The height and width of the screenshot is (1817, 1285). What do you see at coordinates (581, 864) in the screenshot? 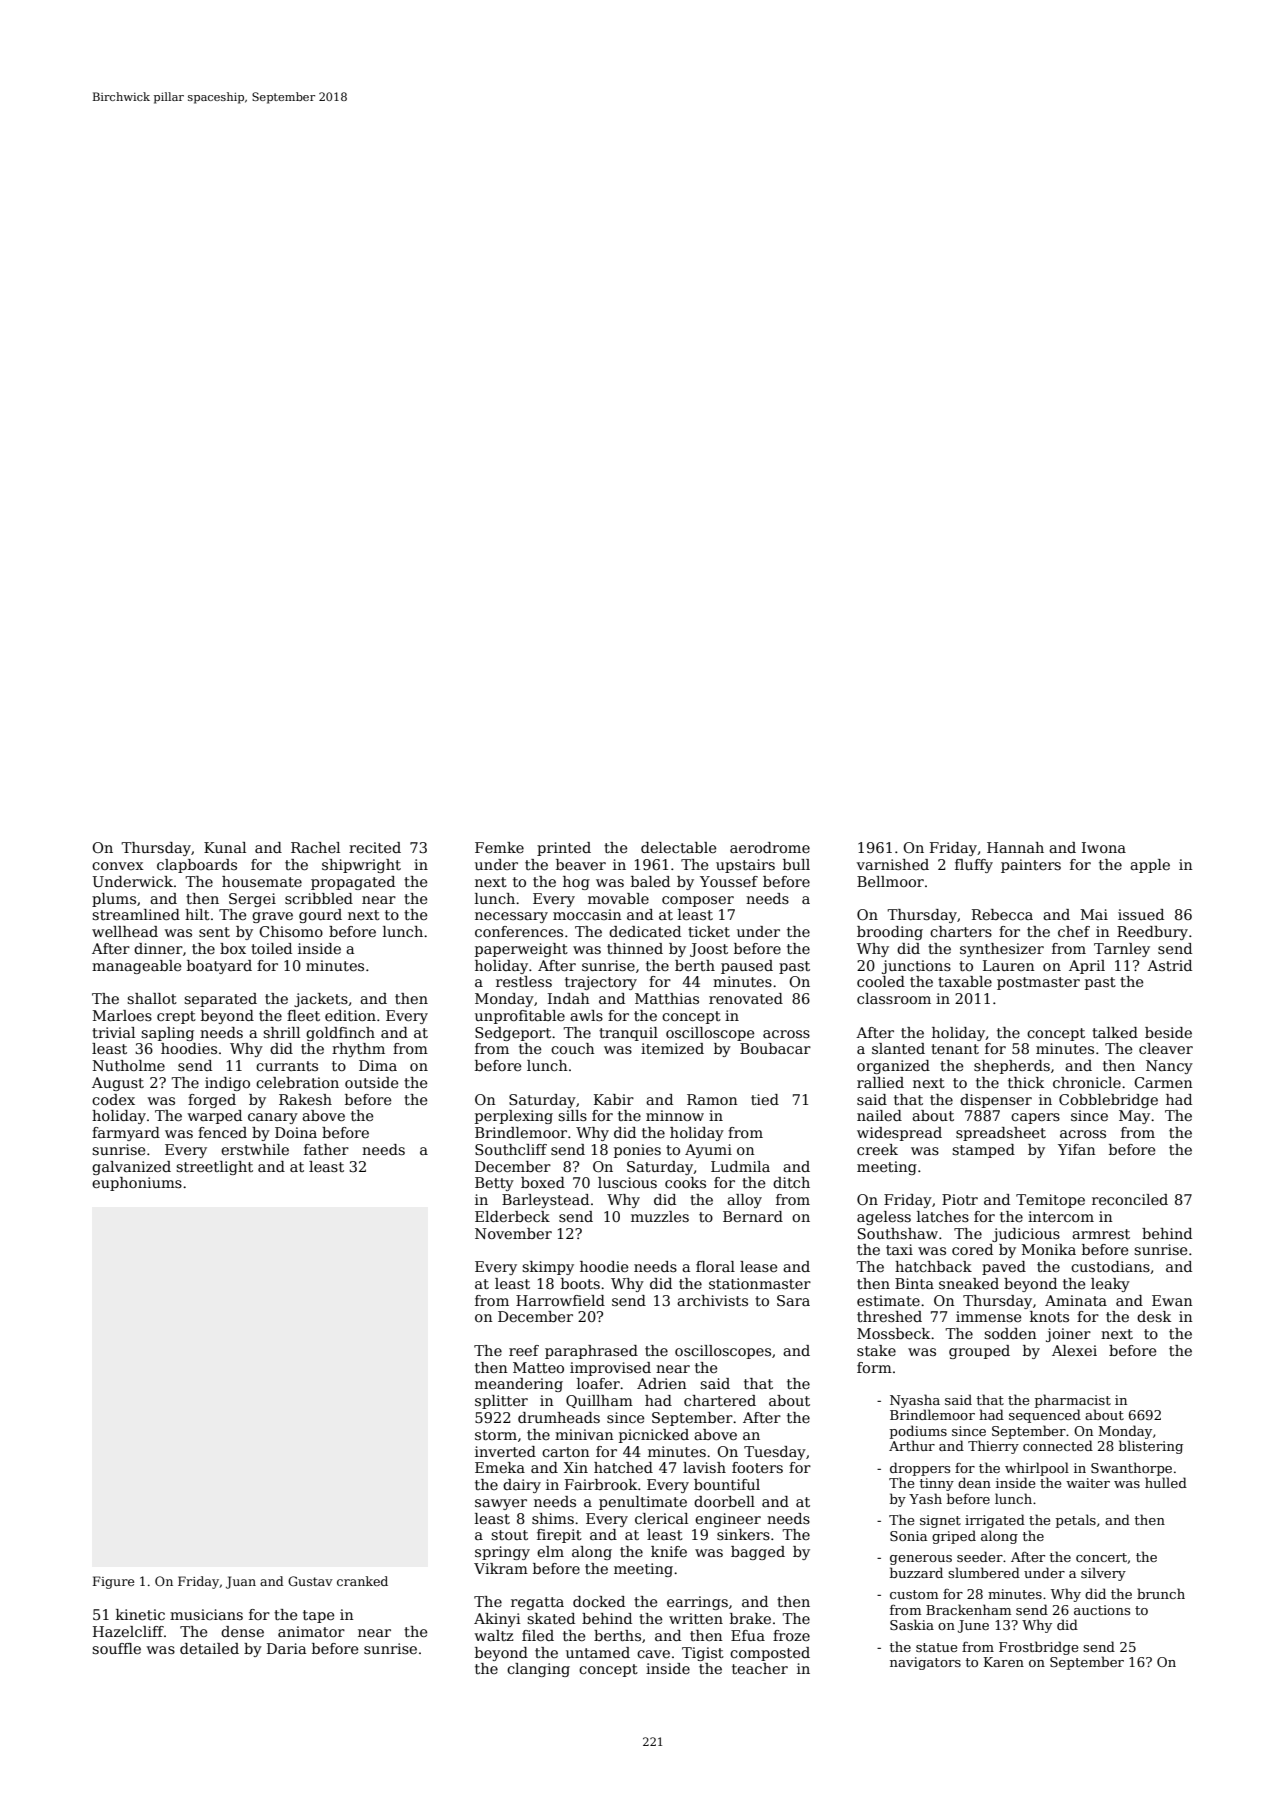
I see `beaver` at bounding box center [581, 864].
